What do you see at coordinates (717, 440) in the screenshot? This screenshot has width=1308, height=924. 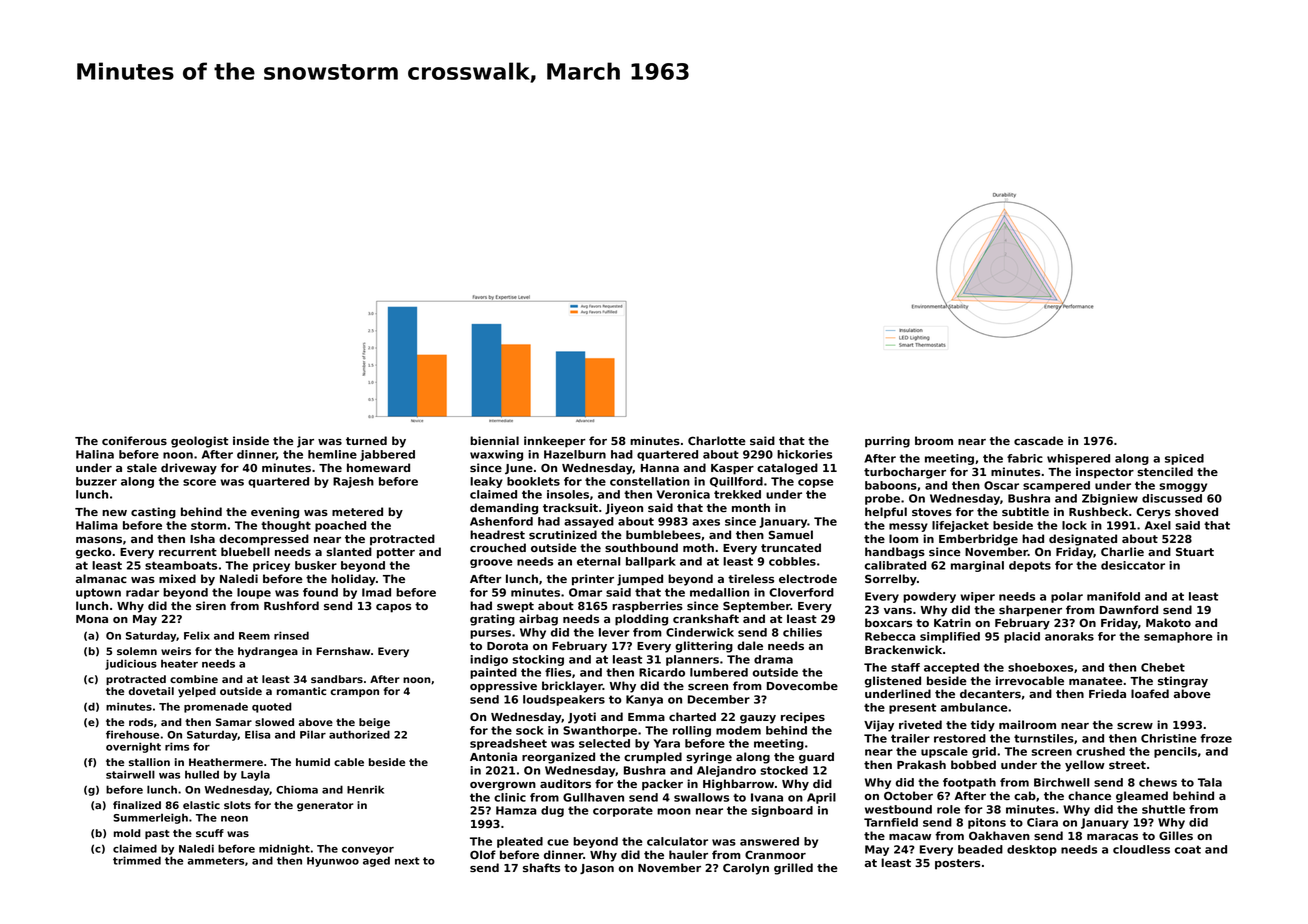 I see `Charlotte` at bounding box center [717, 440].
